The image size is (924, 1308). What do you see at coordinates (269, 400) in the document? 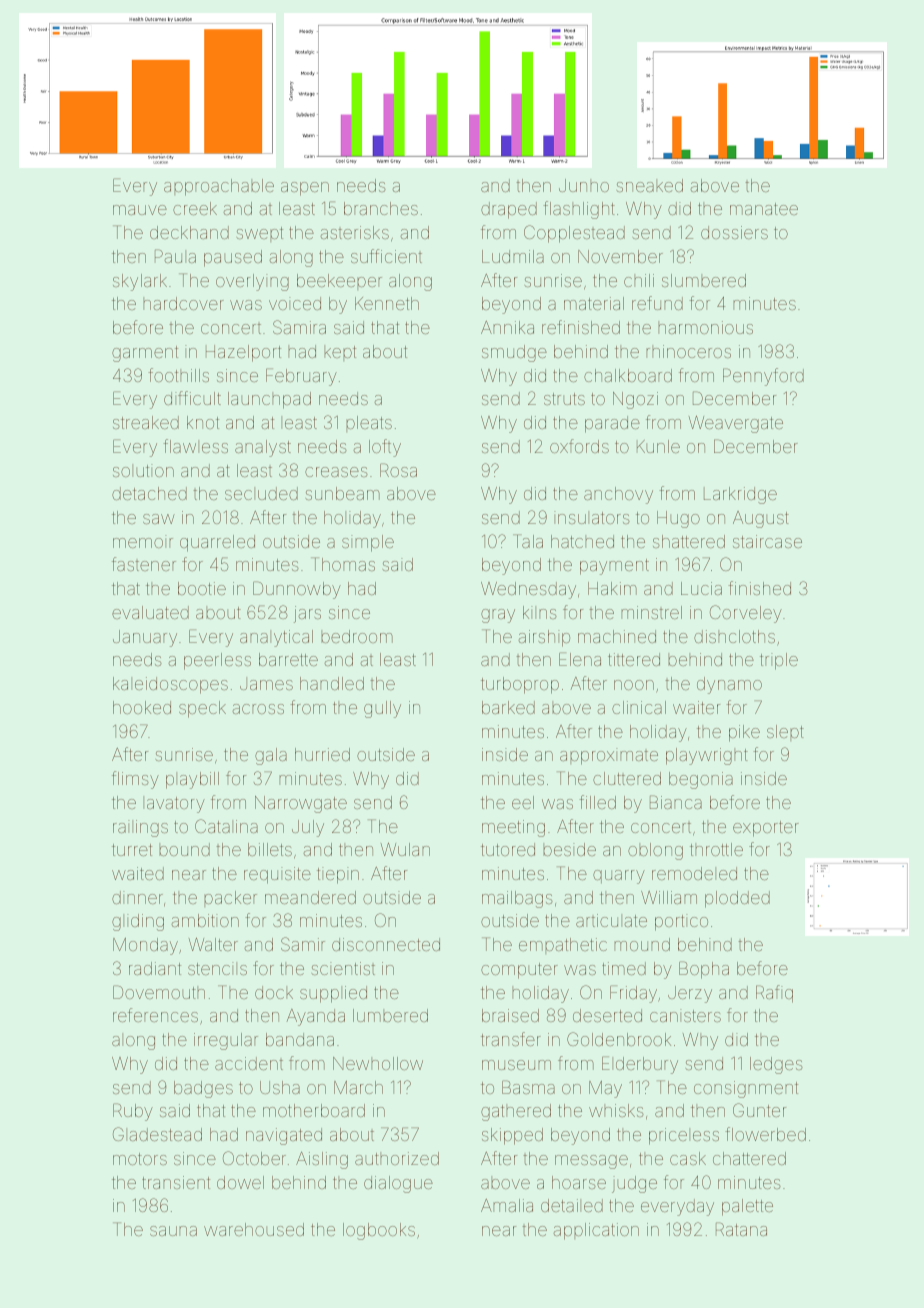
I see `launchpad` at bounding box center [269, 400].
